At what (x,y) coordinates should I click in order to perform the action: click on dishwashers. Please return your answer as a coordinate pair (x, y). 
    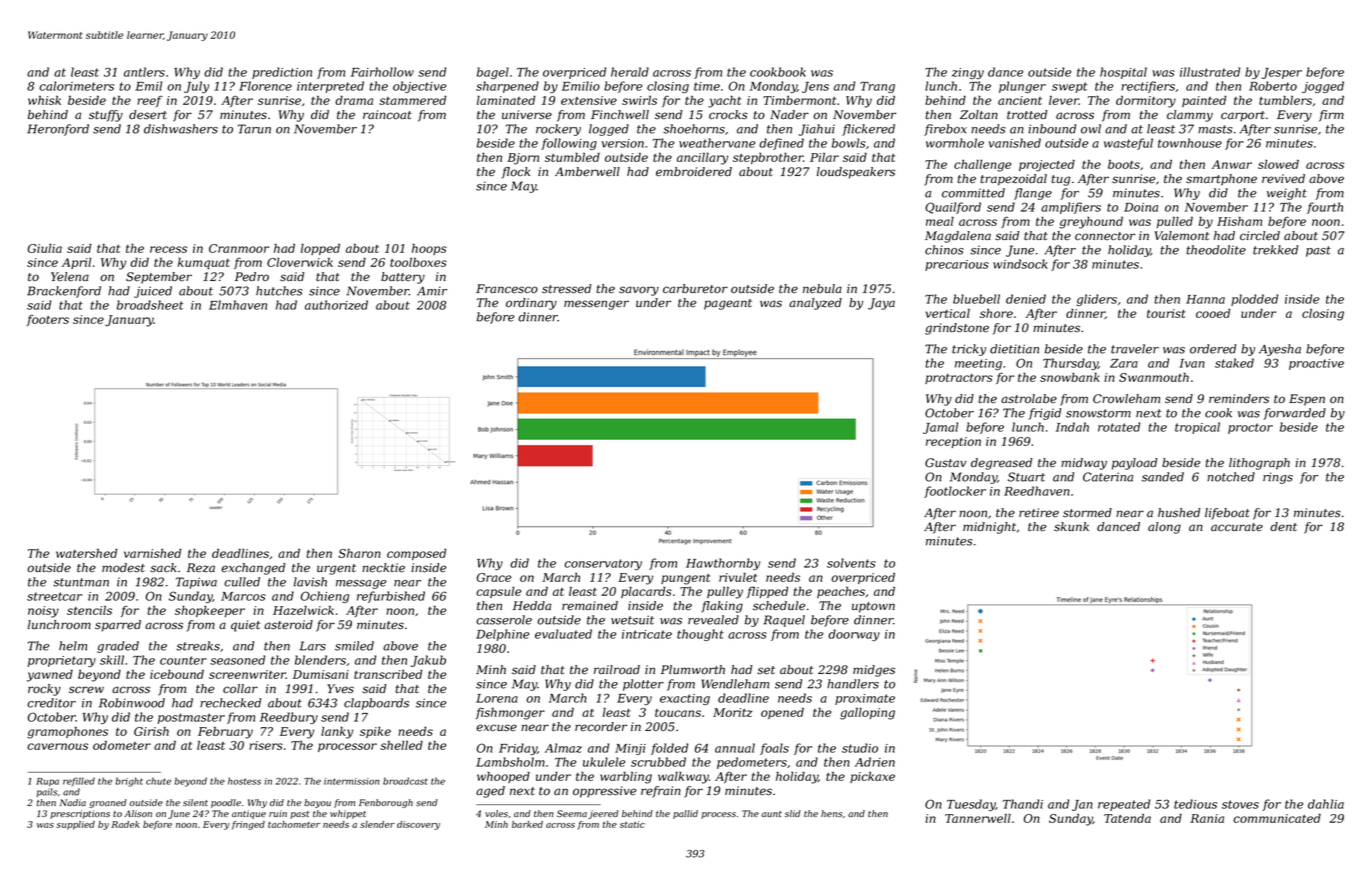
    Looking at the image, I should click on (181, 129).
